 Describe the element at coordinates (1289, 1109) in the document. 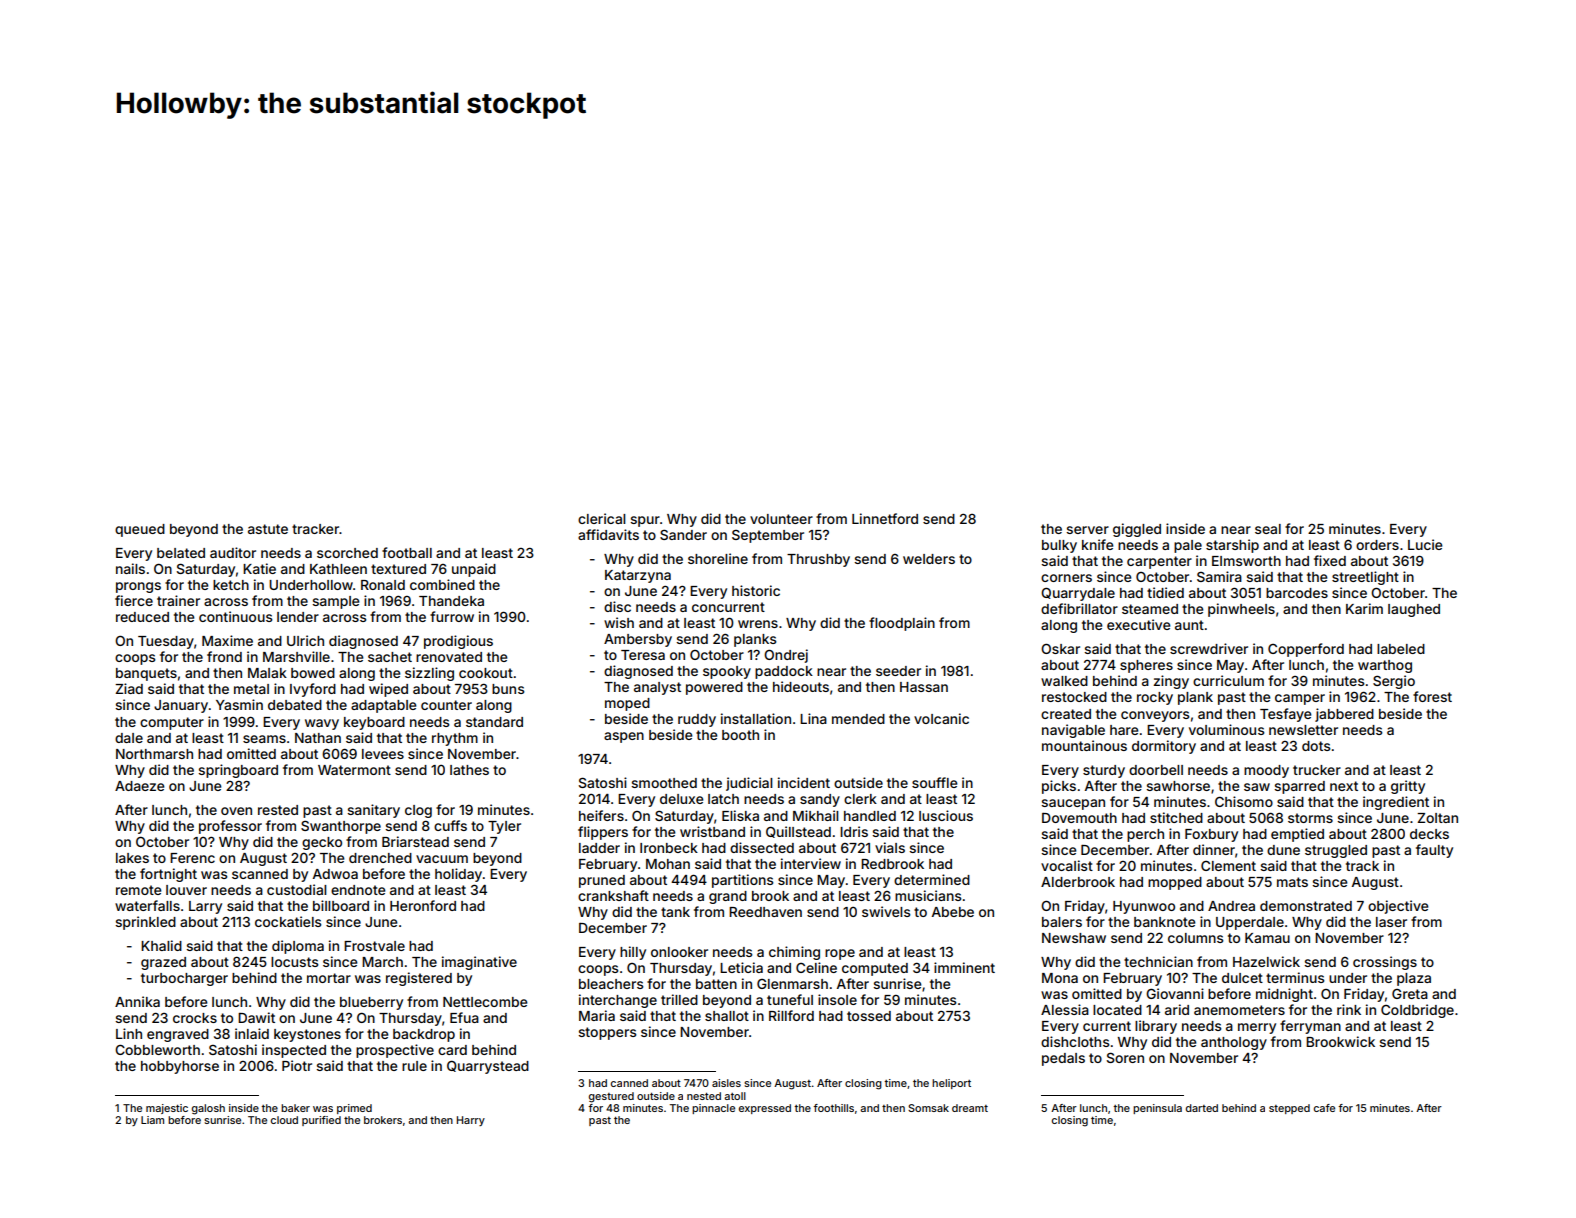

I see `stepped` at that location.
